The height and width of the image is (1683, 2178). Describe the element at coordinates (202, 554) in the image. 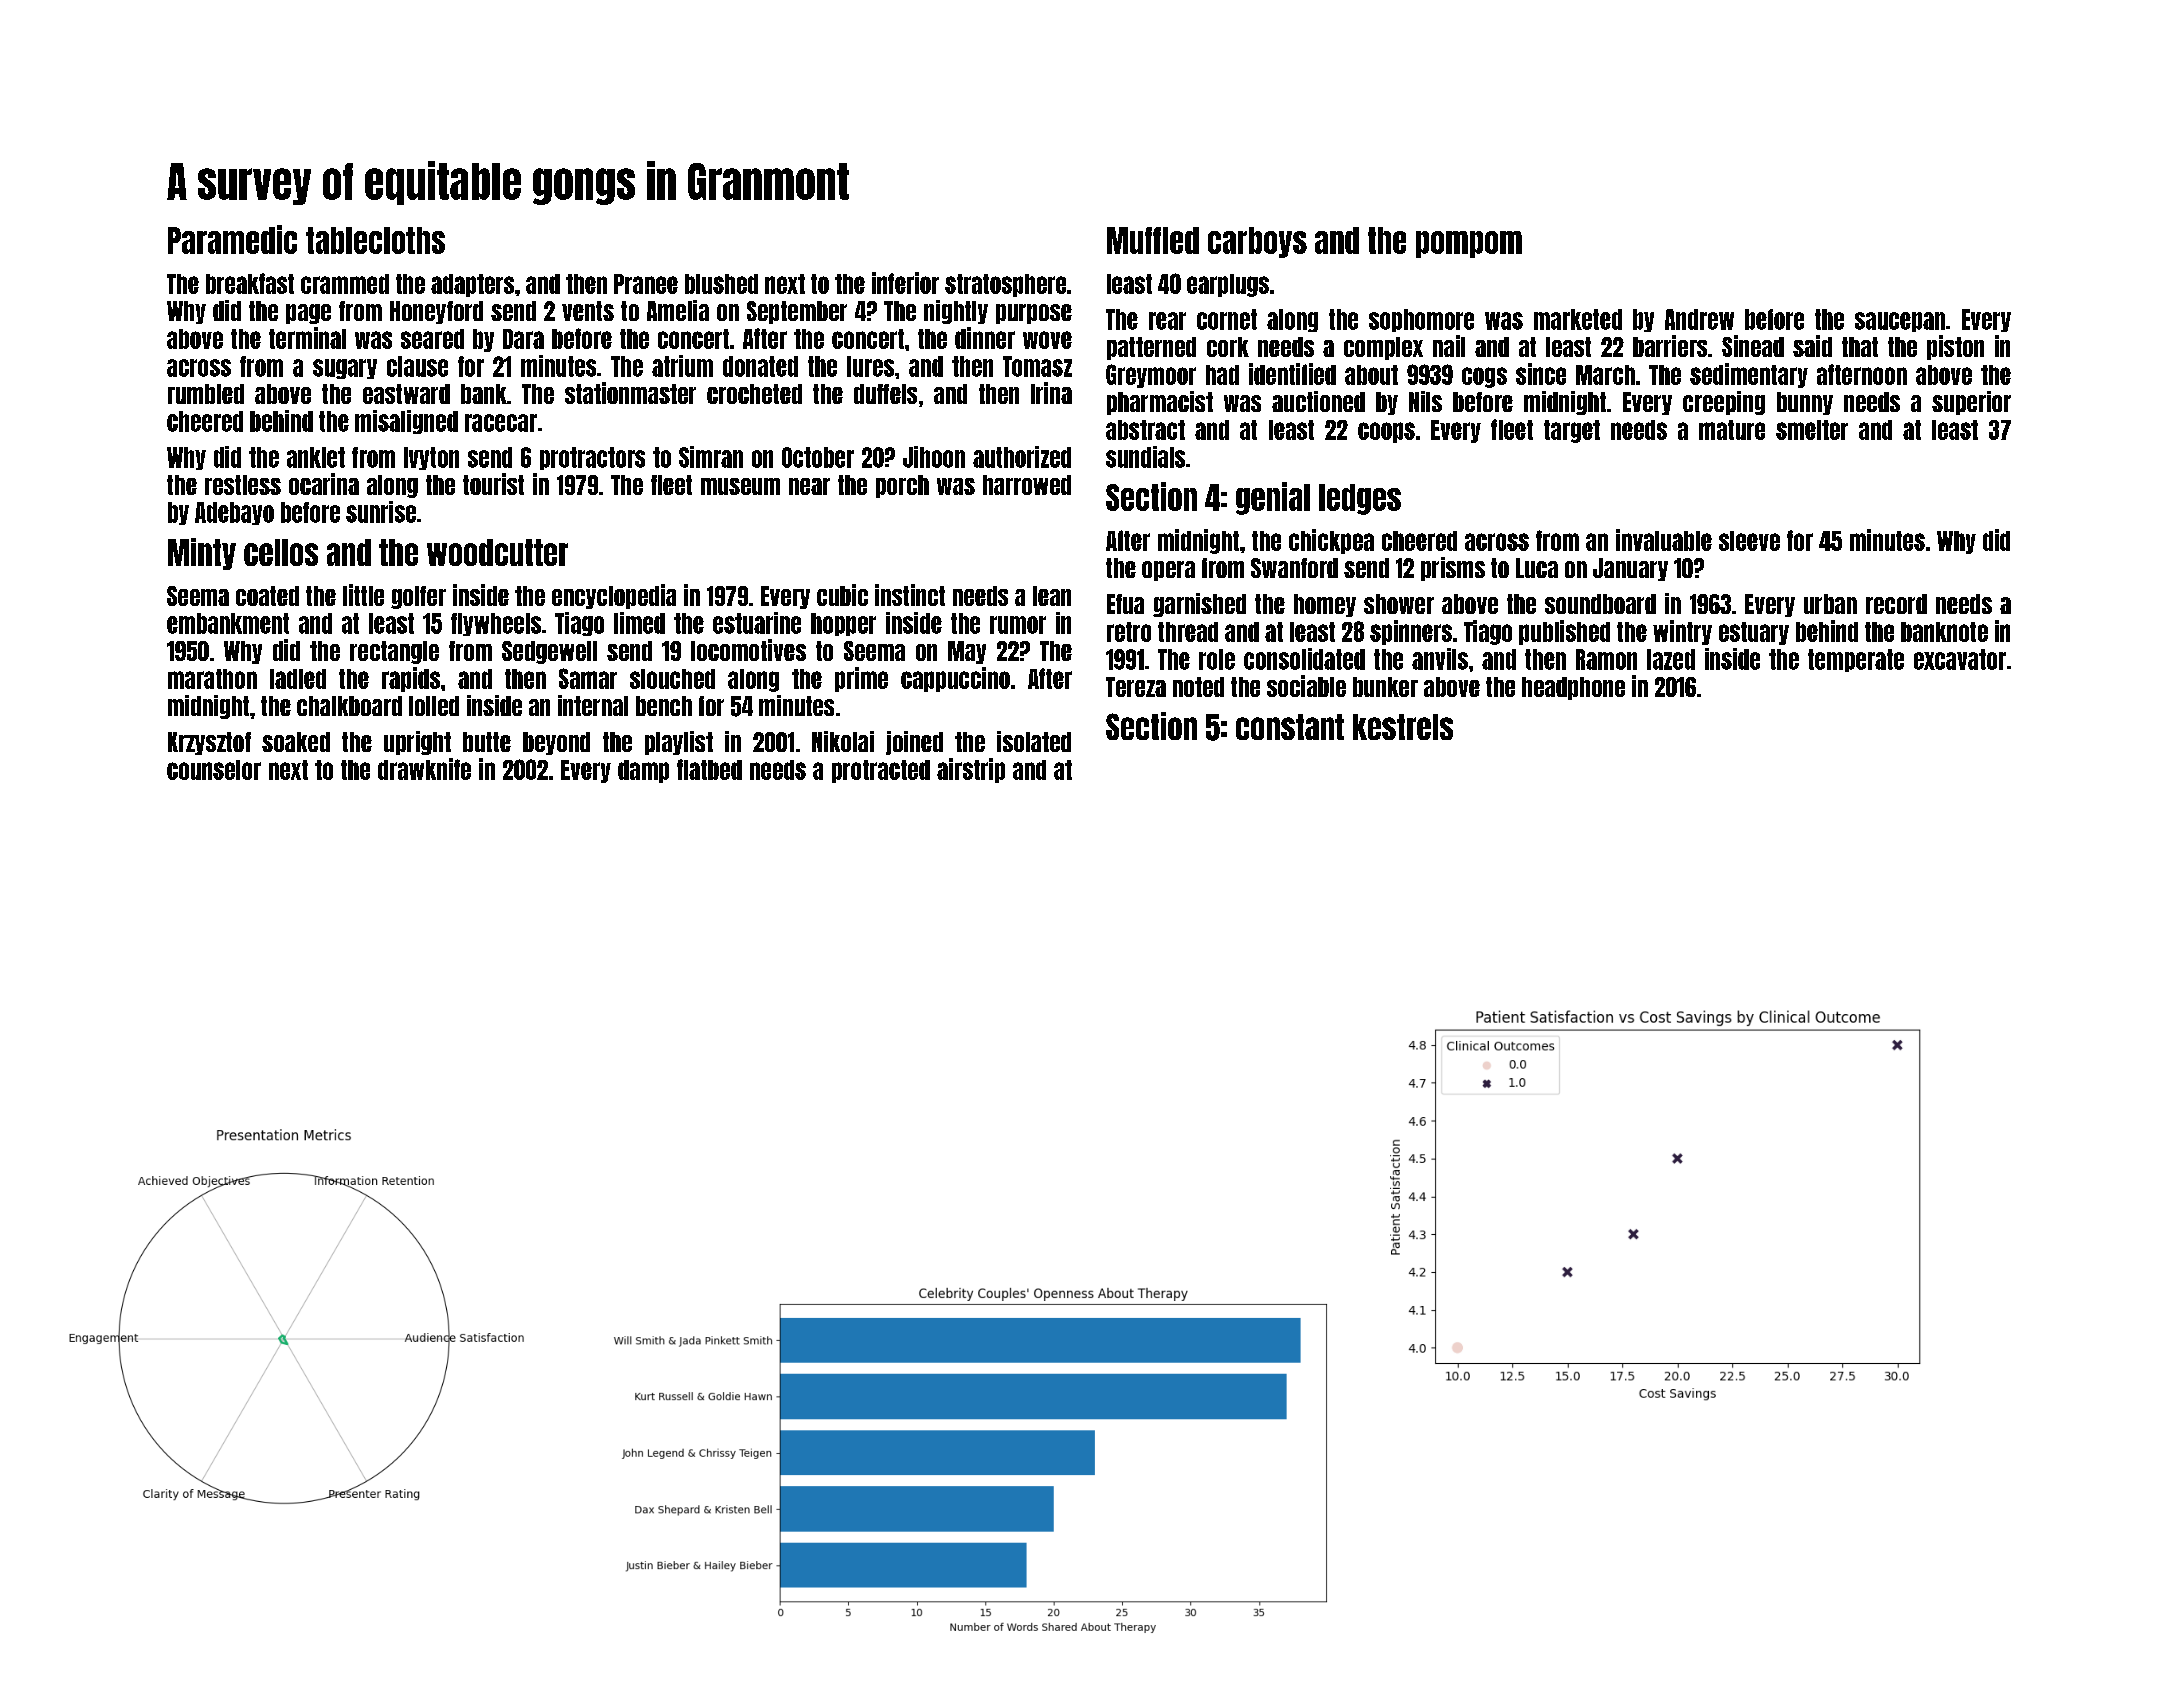

I see `Minty` at that location.
